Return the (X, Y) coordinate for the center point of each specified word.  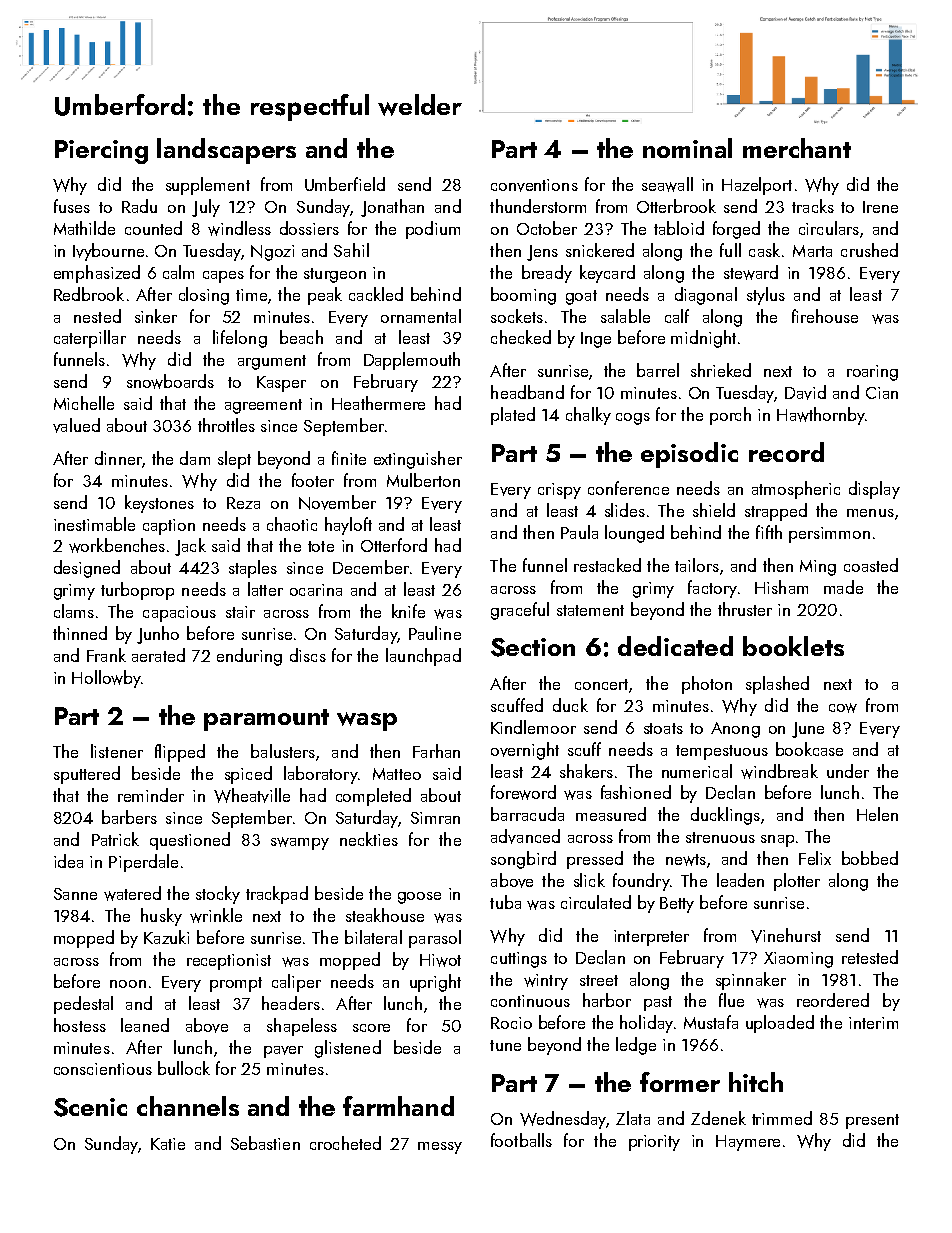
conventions (534, 185)
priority (654, 1143)
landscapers (226, 151)
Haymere (748, 1143)
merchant (797, 148)
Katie (168, 1144)
